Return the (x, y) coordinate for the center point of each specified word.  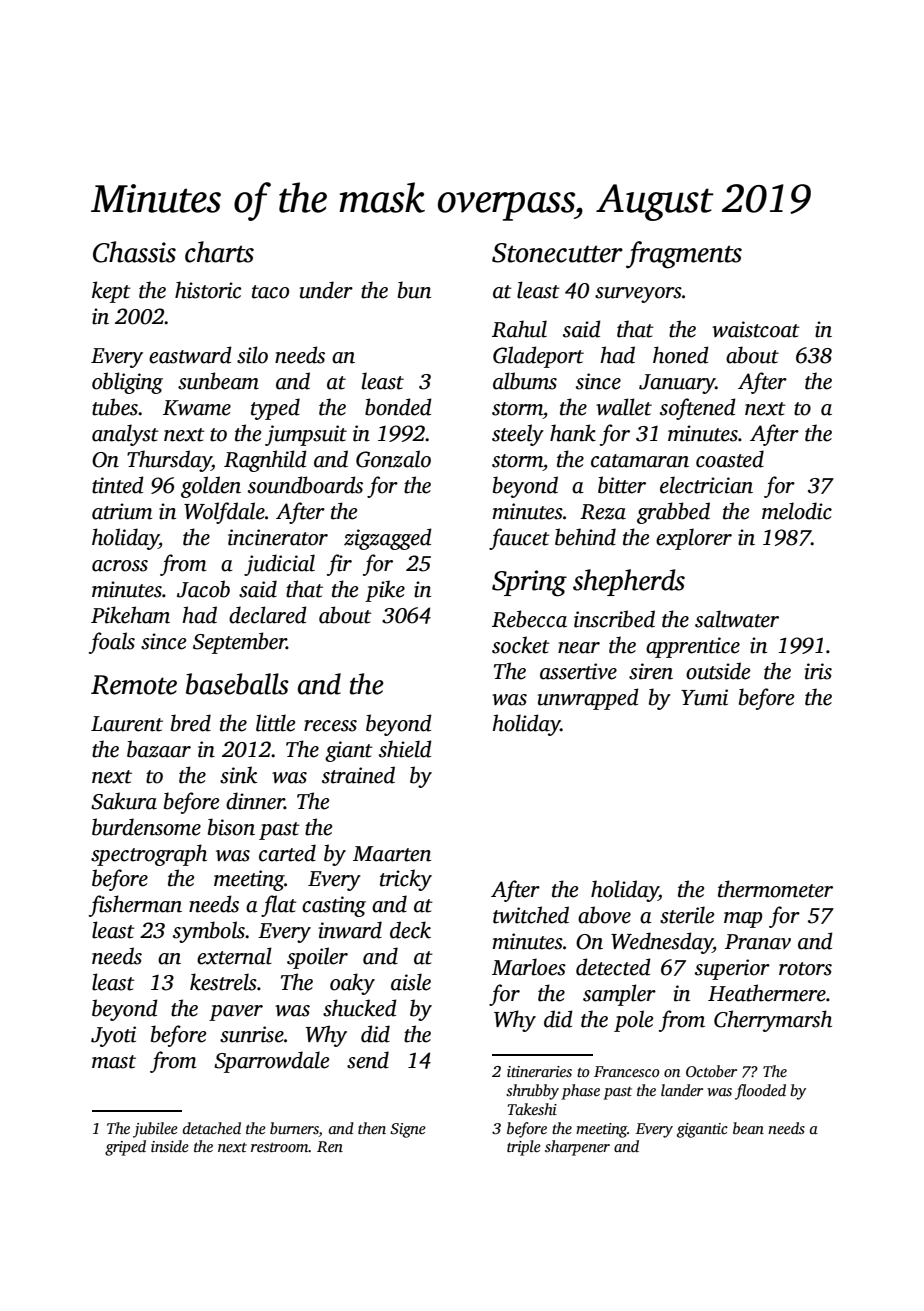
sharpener (577, 1148)
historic (208, 290)
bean (748, 1128)
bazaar (159, 749)
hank (573, 433)
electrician (706, 485)
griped (125, 1148)
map (743, 920)
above (604, 915)
